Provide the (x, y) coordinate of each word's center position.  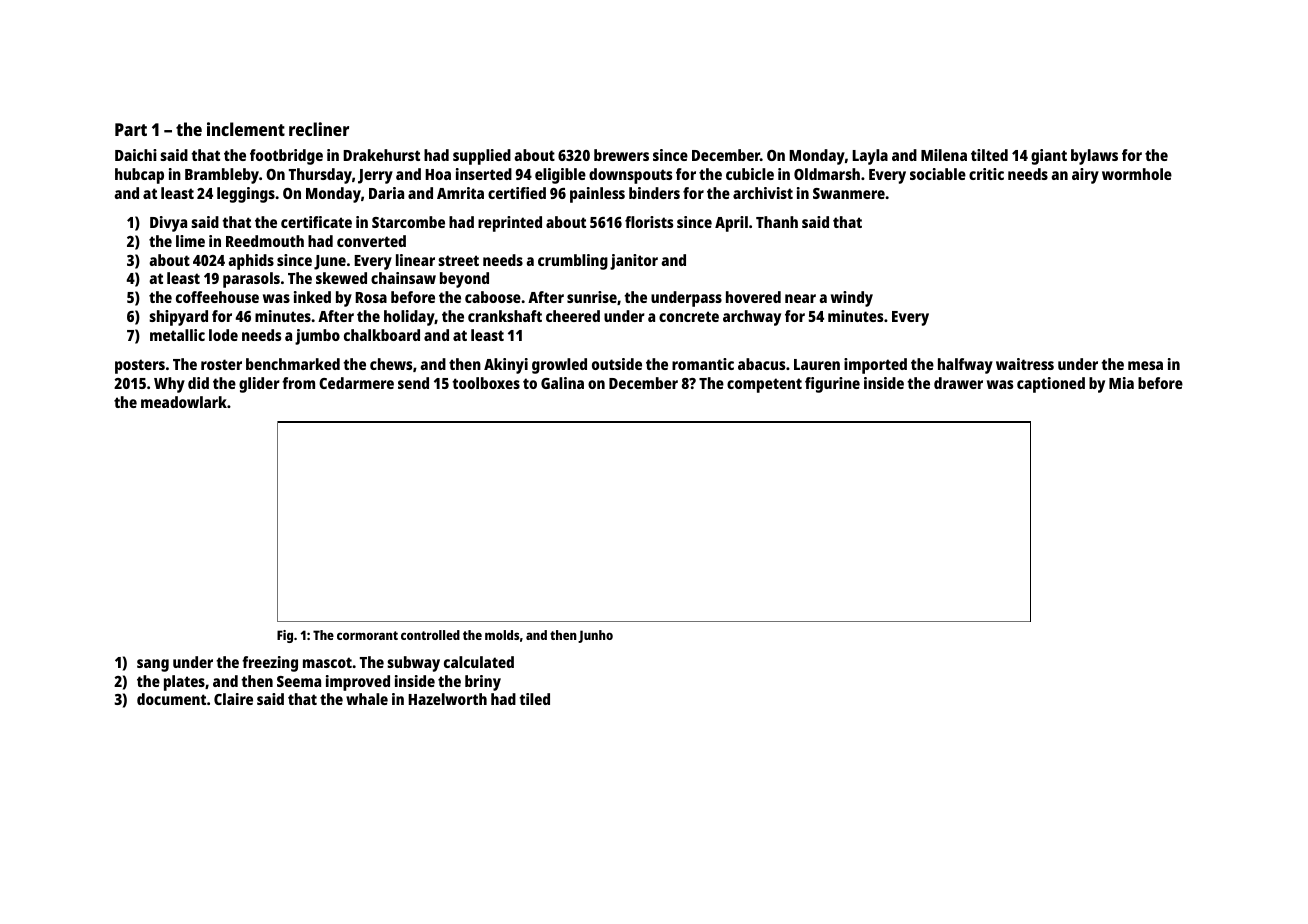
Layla (870, 157)
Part (131, 129)
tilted (989, 155)
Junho (595, 636)
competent (764, 385)
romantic (703, 364)
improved (358, 683)
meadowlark (184, 402)
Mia (1121, 383)
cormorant (367, 635)
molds (502, 635)
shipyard (178, 318)
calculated (479, 662)
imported (875, 366)
